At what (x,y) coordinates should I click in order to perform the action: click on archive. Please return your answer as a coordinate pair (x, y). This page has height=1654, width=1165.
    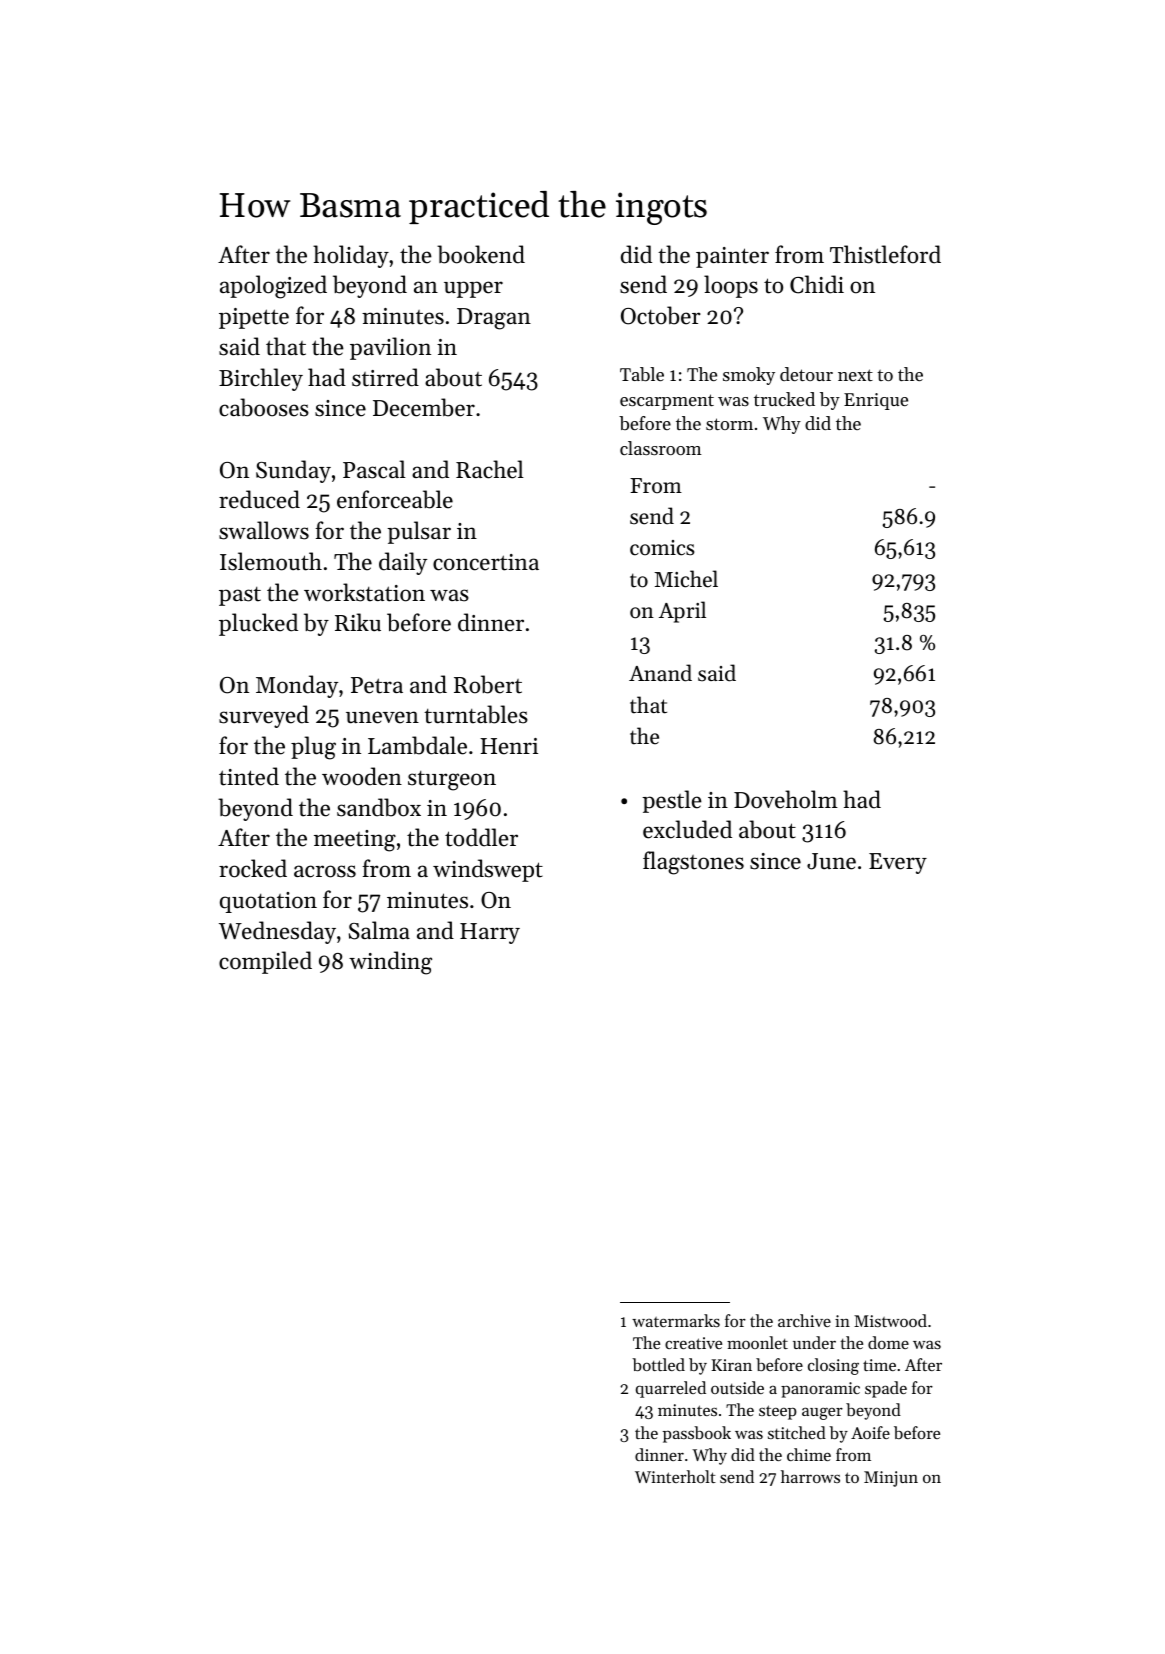
    Looking at the image, I should click on (804, 1320).
